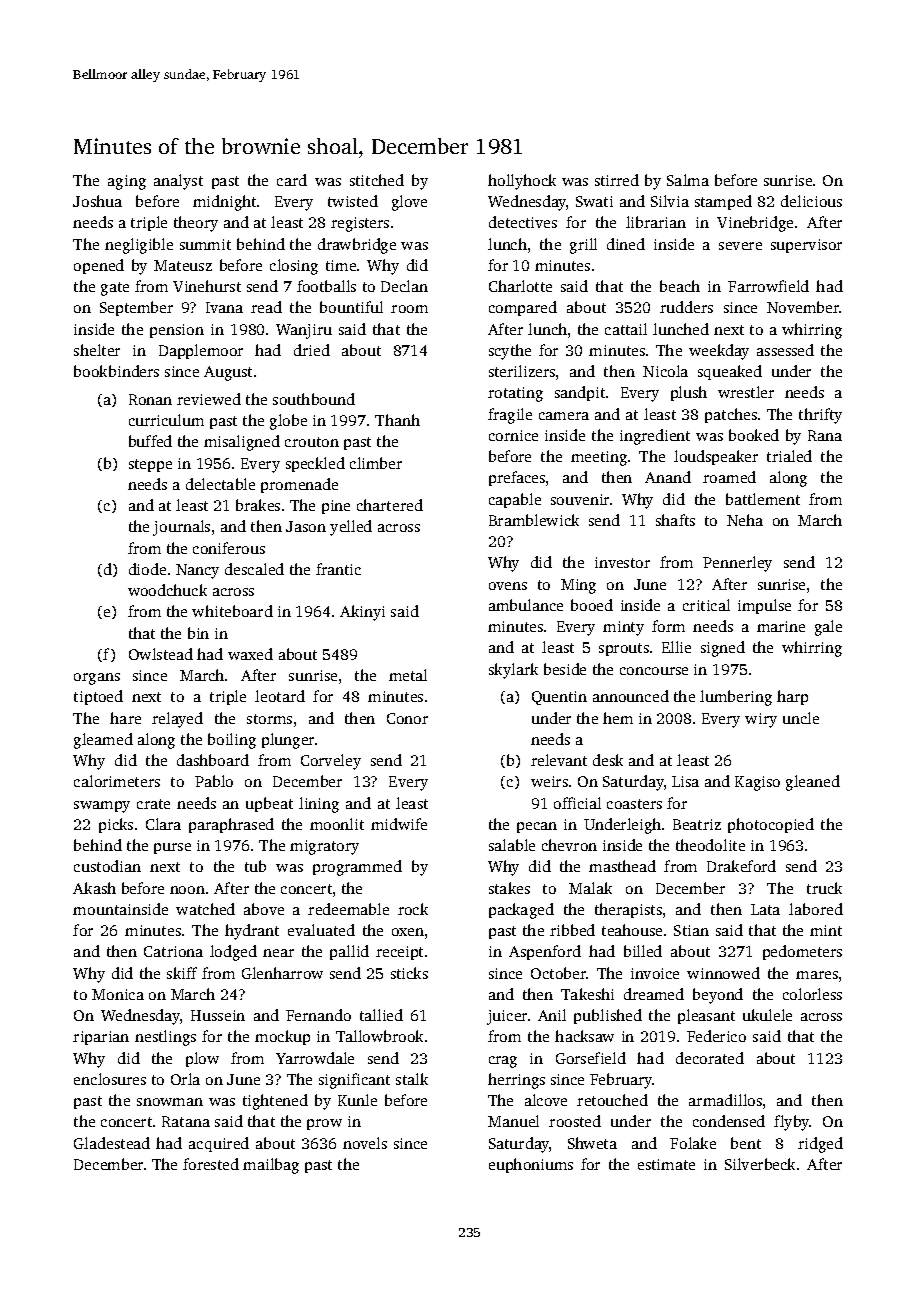 The width and height of the image is (917, 1302). What do you see at coordinates (379, 1036) in the image?
I see `Tallowbrook` at bounding box center [379, 1036].
